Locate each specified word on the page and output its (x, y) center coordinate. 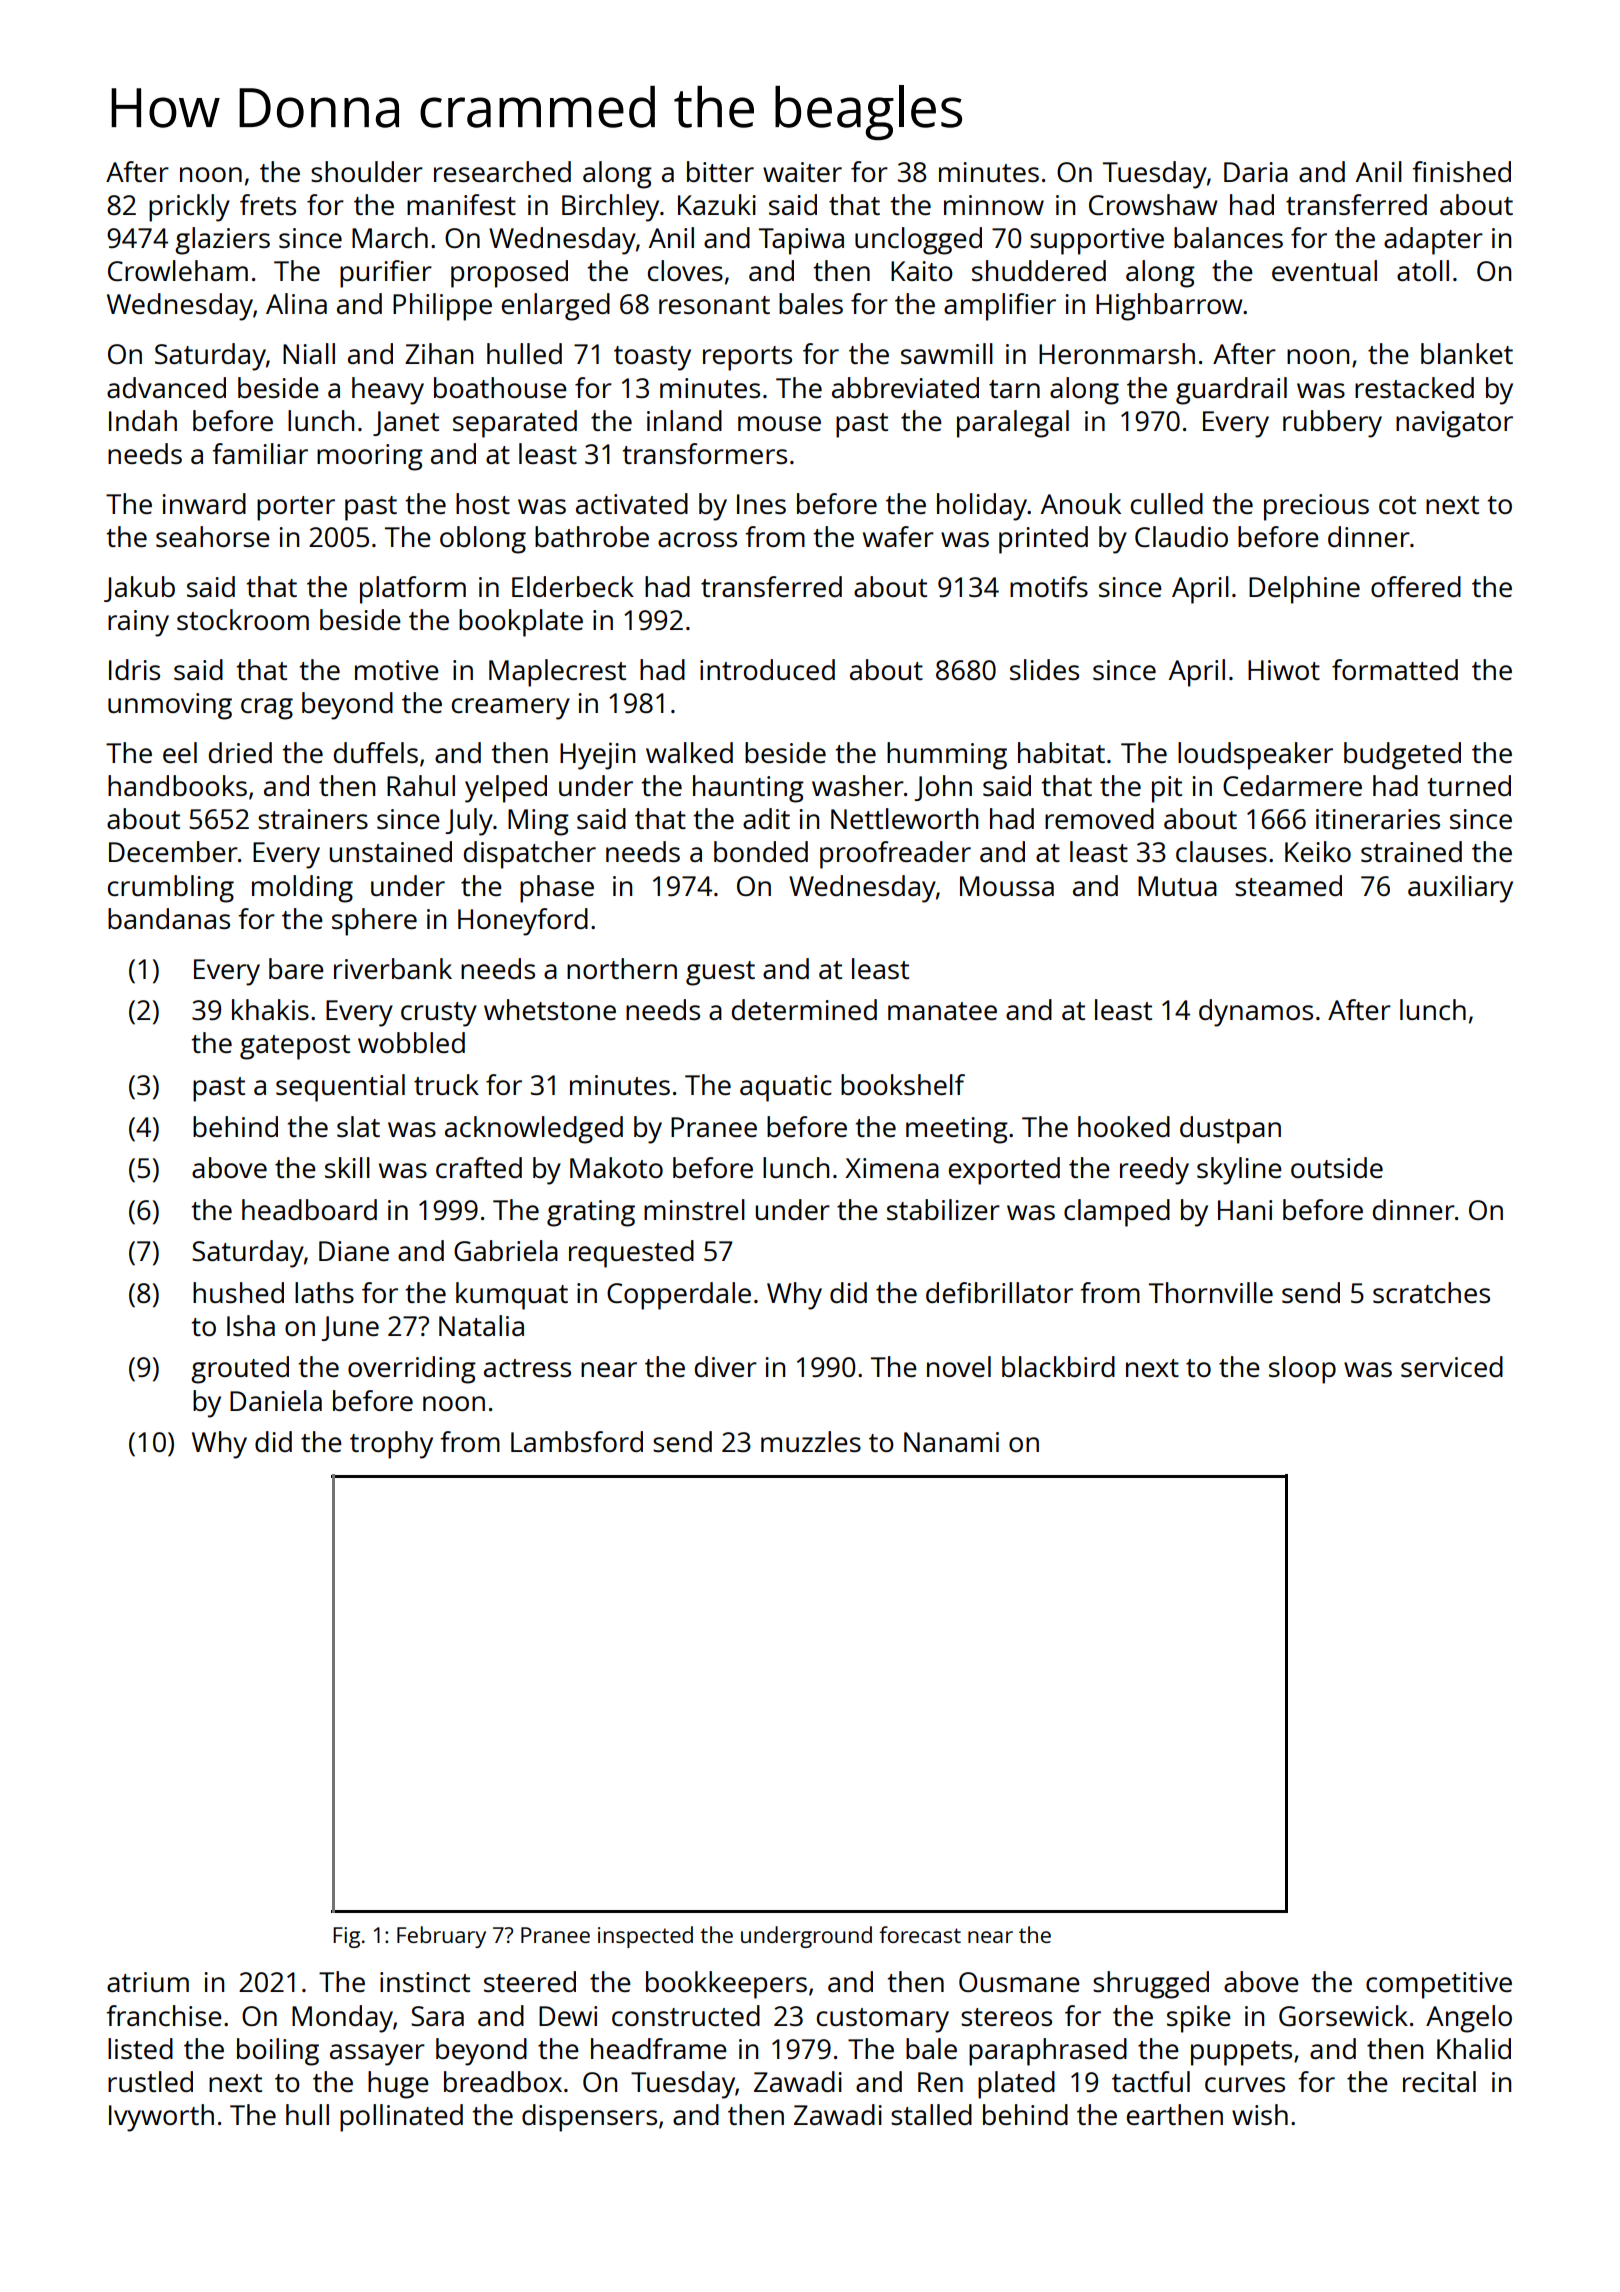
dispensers (589, 2118)
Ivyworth (161, 2118)
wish (1260, 2114)
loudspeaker (1255, 756)
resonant (714, 305)
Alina (296, 303)
